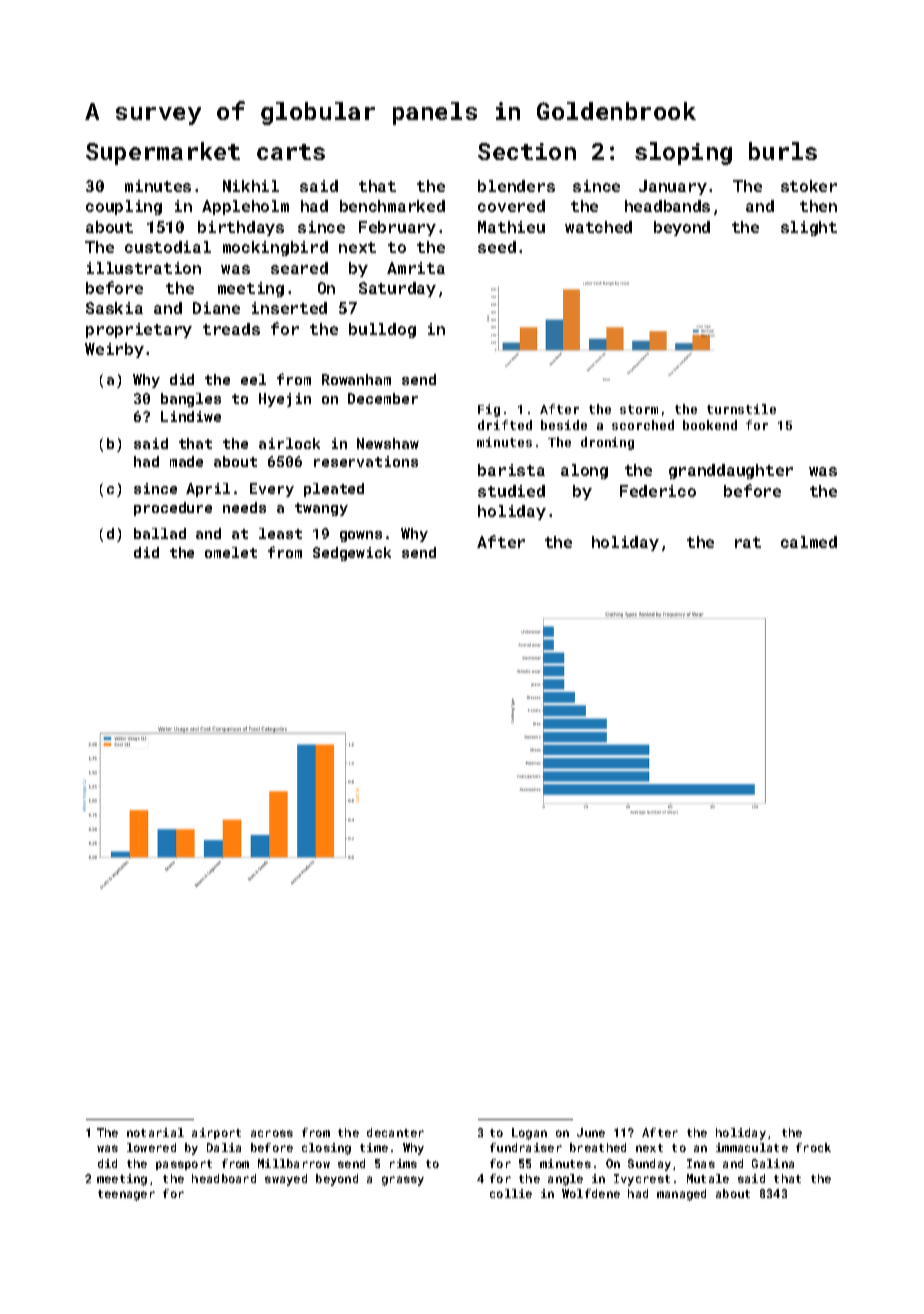  Describe the element at coordinates (163, 153) in the screenshot. I see `Supermarket` at that location.
